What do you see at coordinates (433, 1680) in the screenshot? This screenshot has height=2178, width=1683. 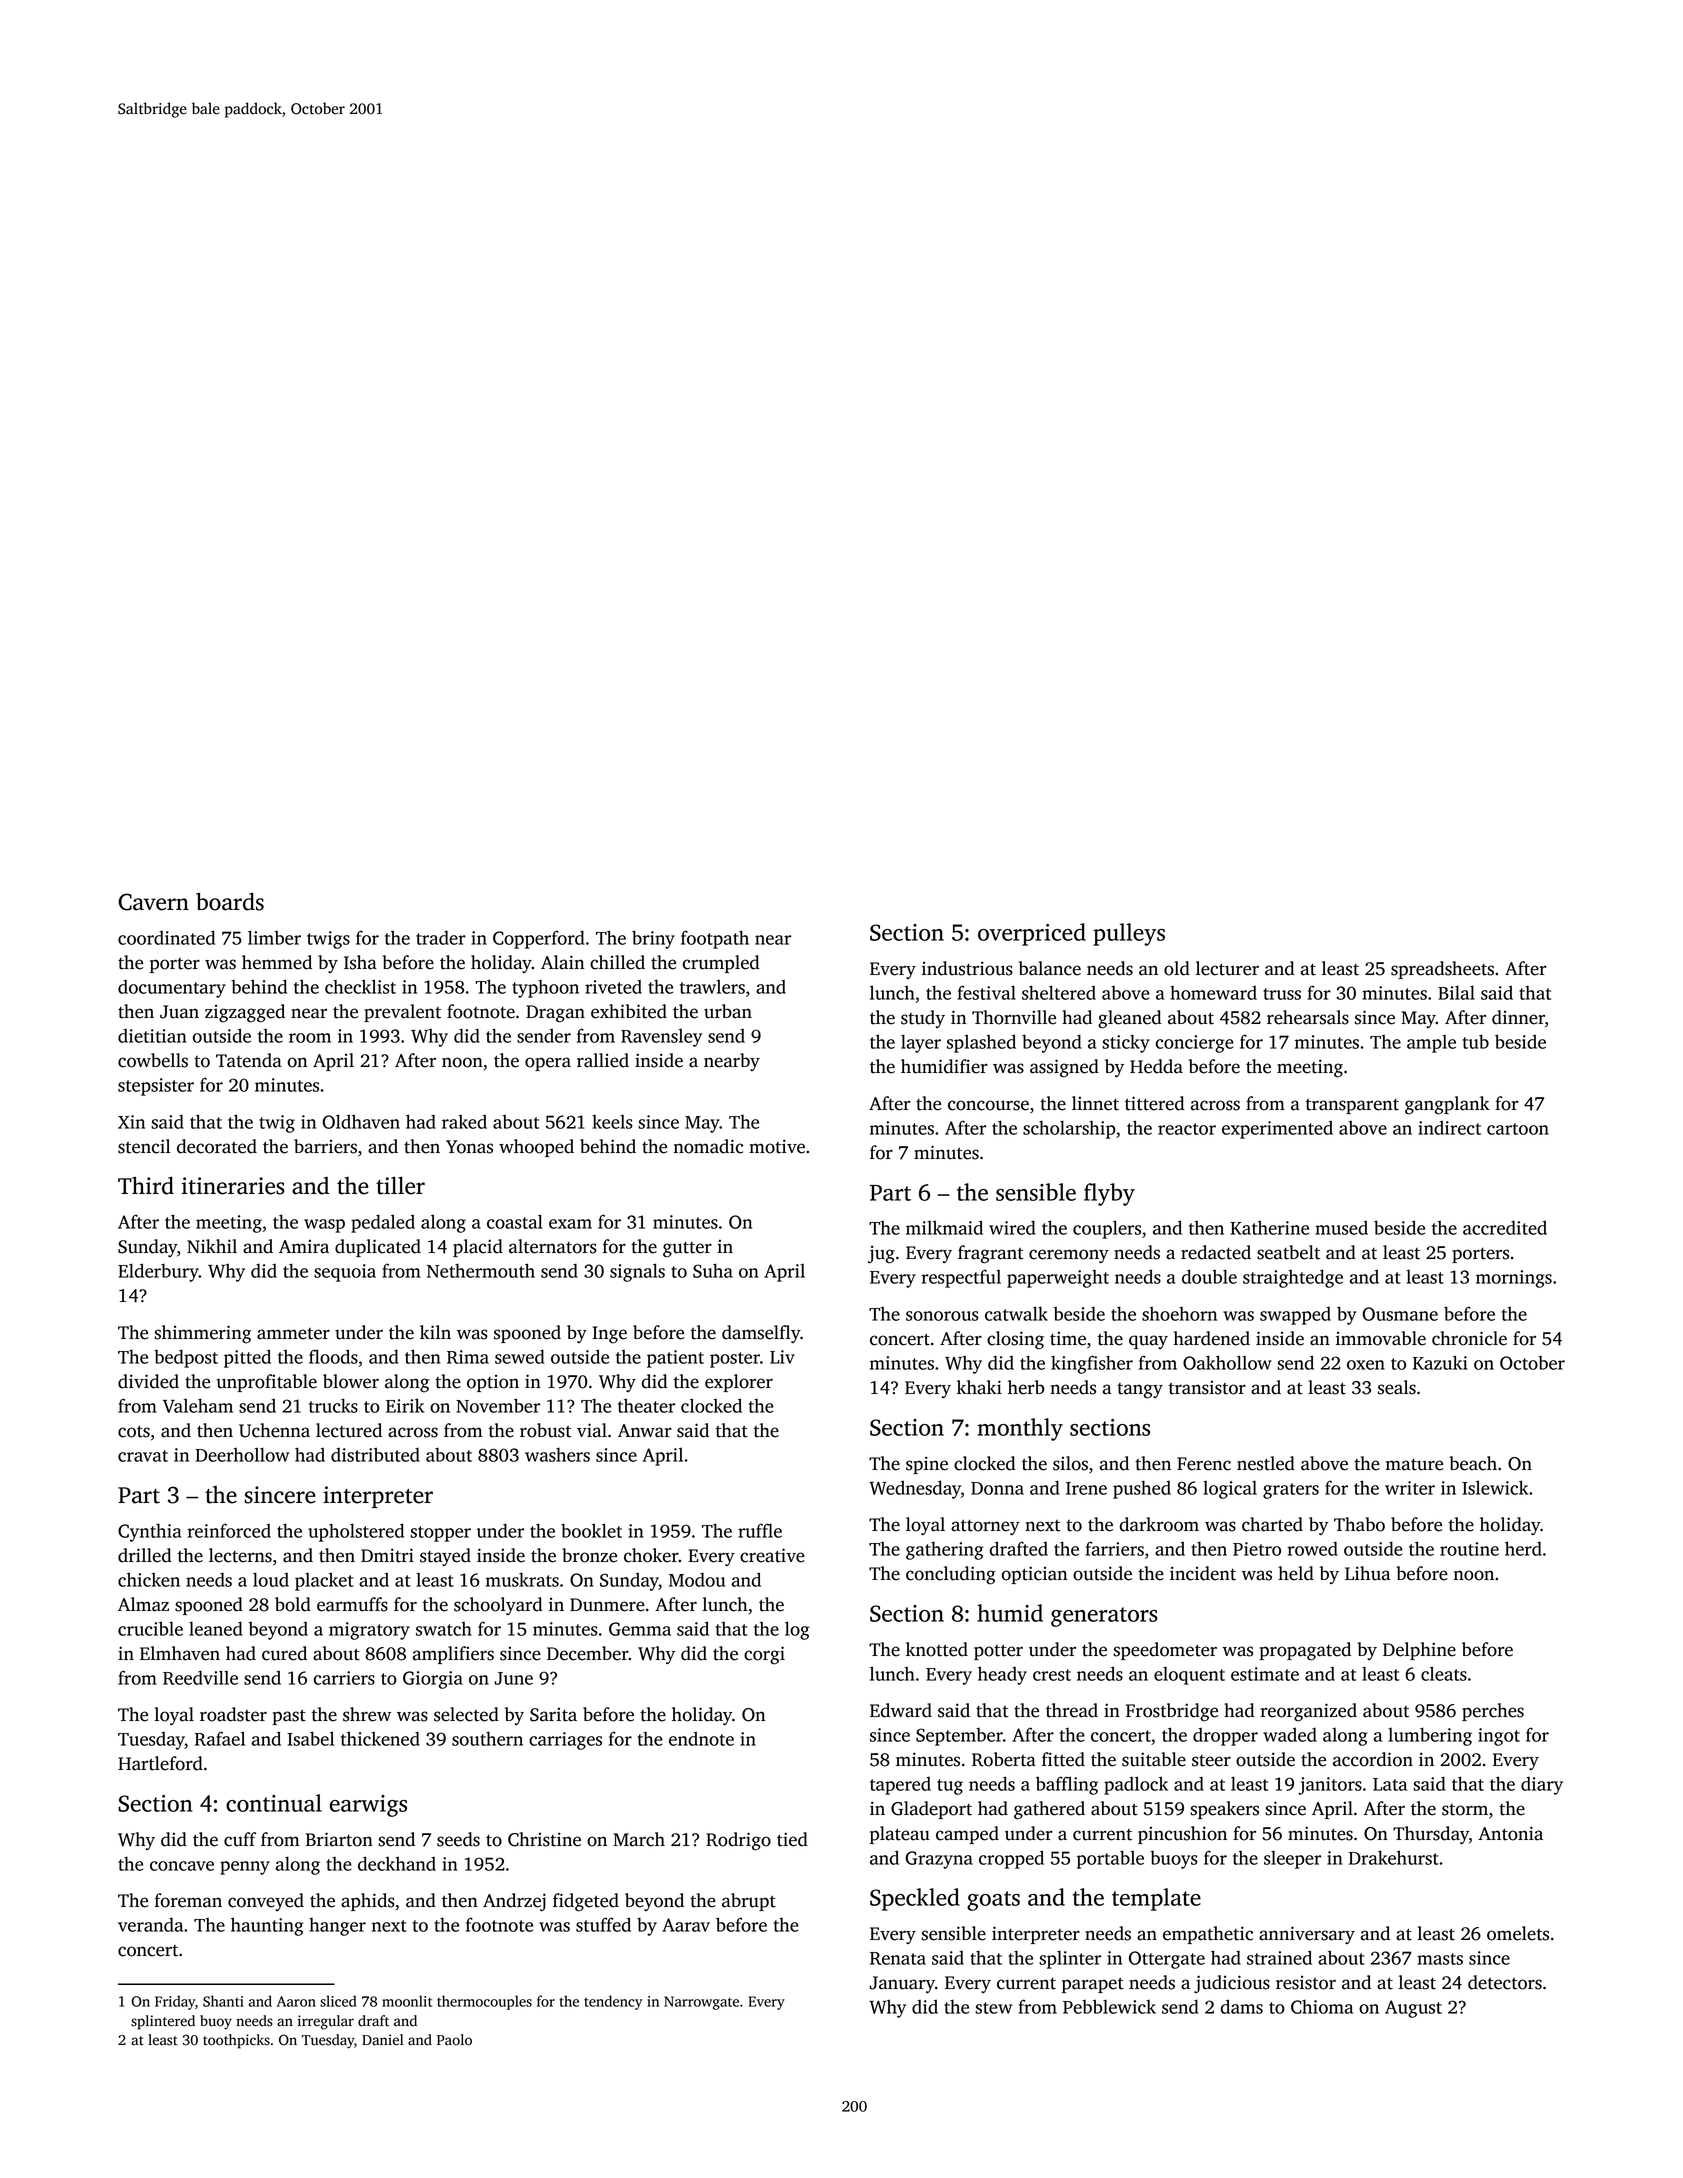 I see `Giorgia` at bounding box center [433, 1680].
